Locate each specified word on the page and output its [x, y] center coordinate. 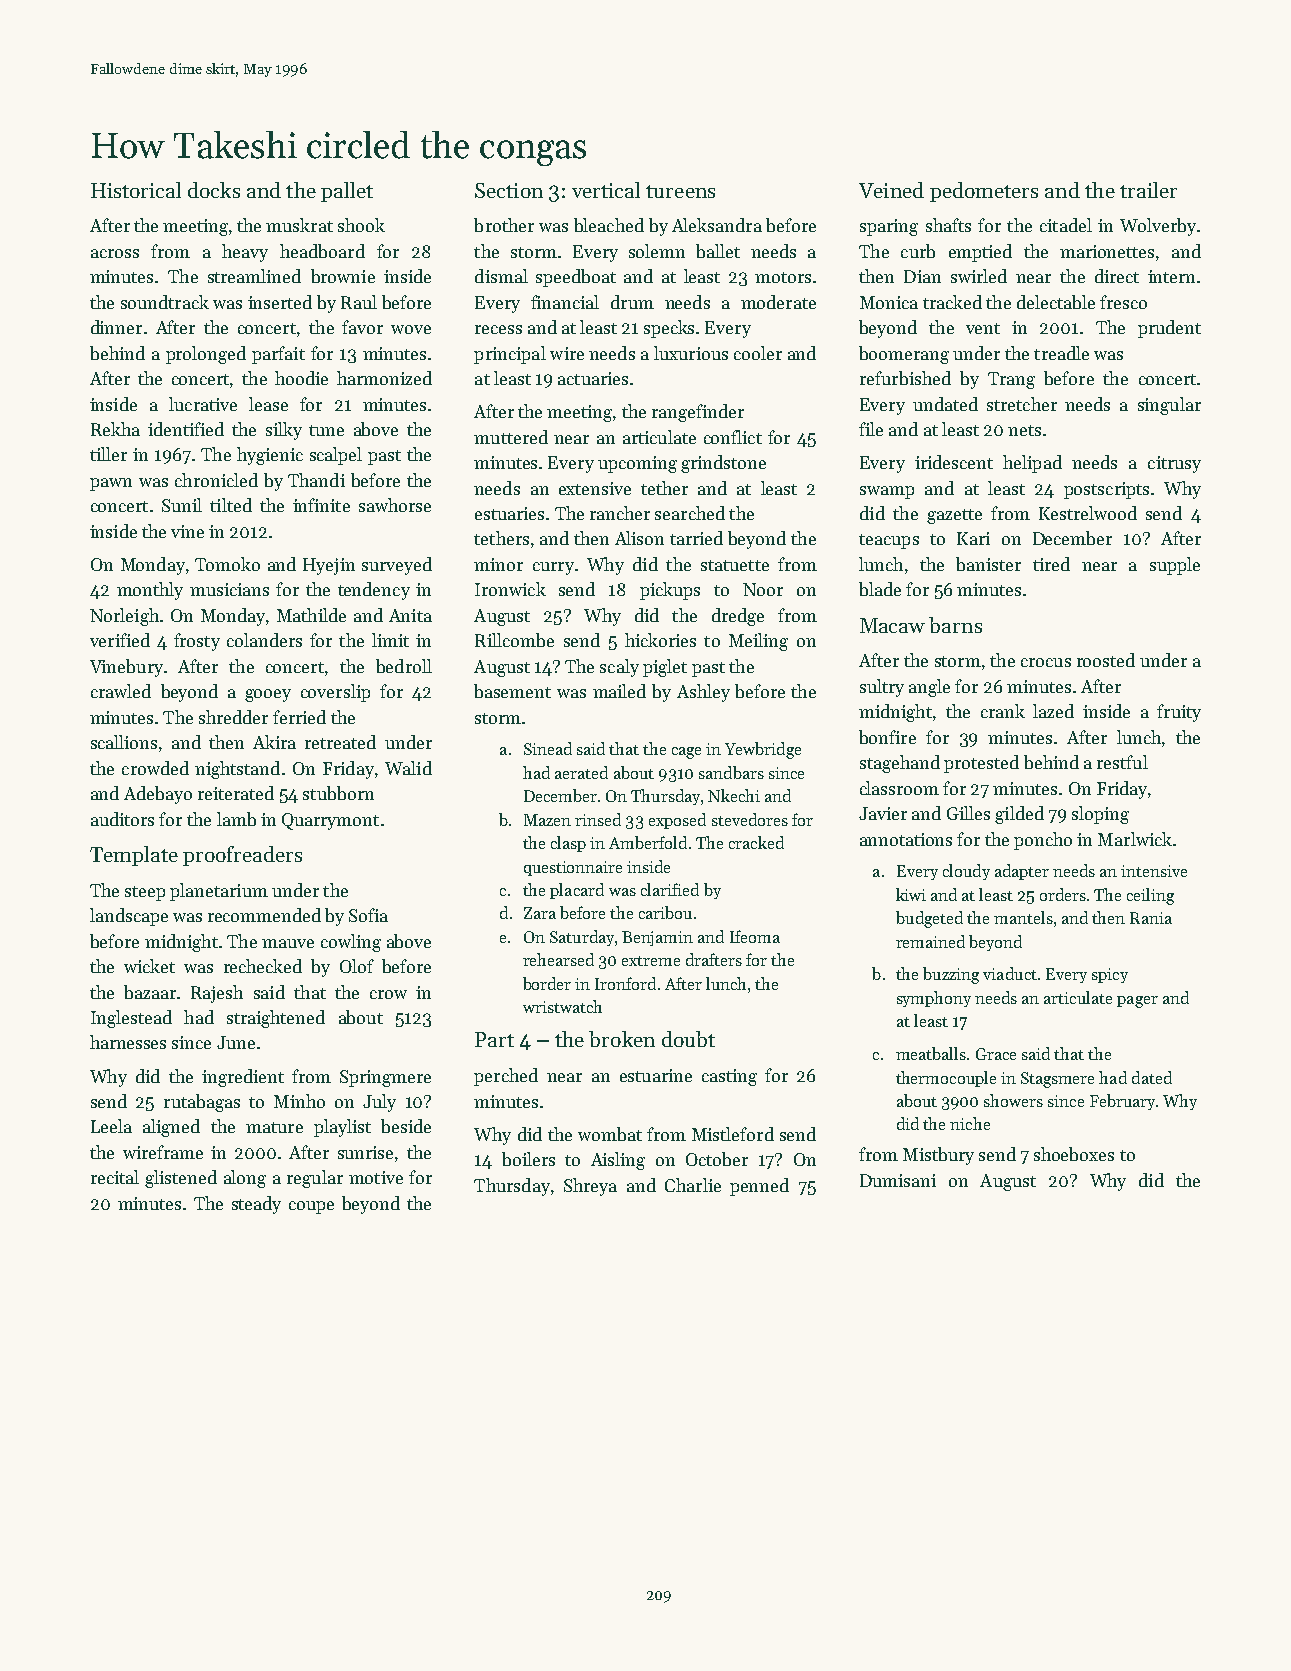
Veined [891, 190]
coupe [311, 1207]
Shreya [590, 1187]
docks [214, 190]
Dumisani [898, 1180]
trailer [1148, 190]
